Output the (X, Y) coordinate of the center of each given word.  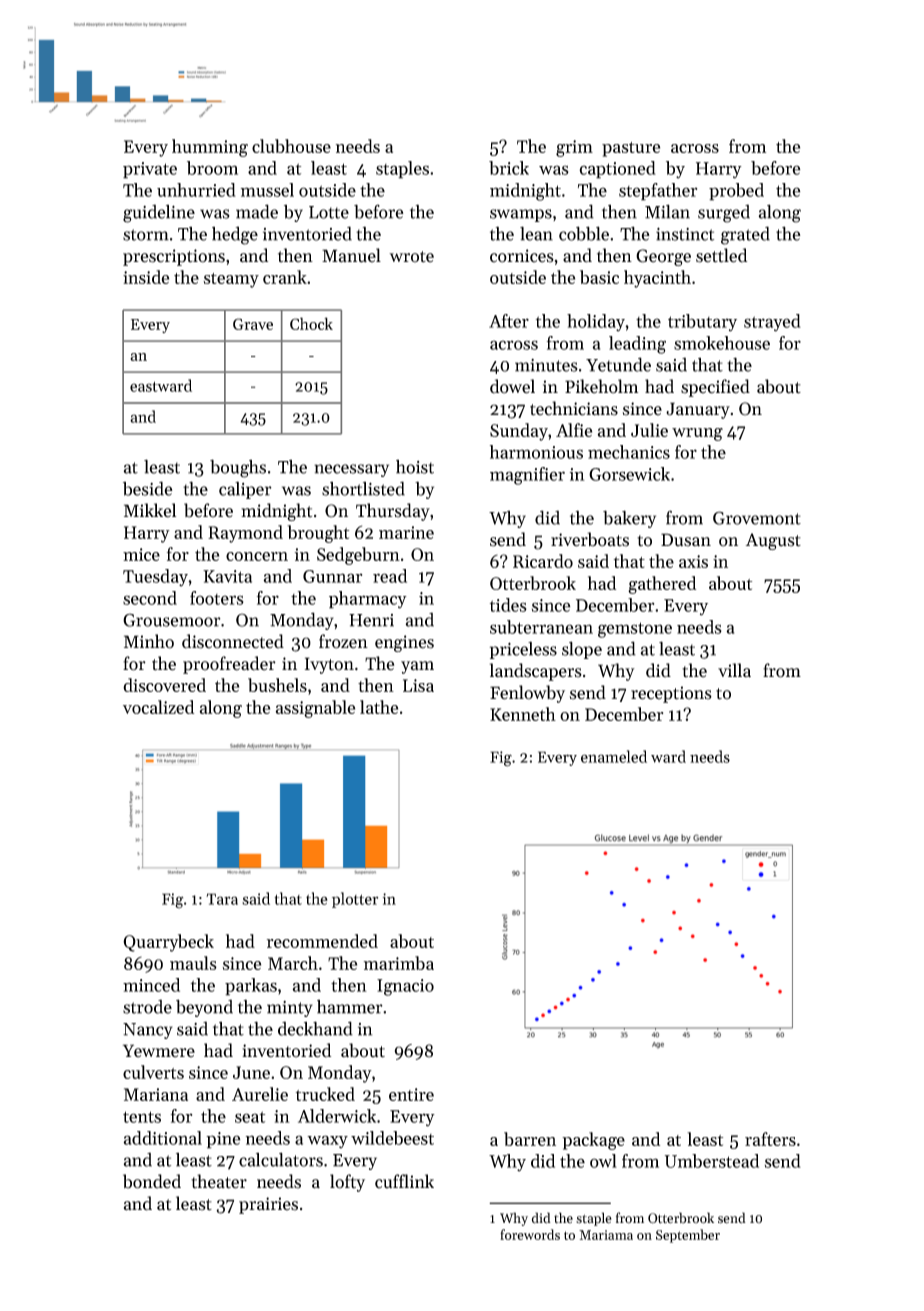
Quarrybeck (168, 943)
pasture (631, 149)
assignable (315, 709)
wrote (411, 257)
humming (210, 148)
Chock (311, 323)
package (593, 1141)
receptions (671, 694)
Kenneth (523, 714)
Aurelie (260, 1094)
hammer (350, 1007)
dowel (512, 386)
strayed (772, 323)
